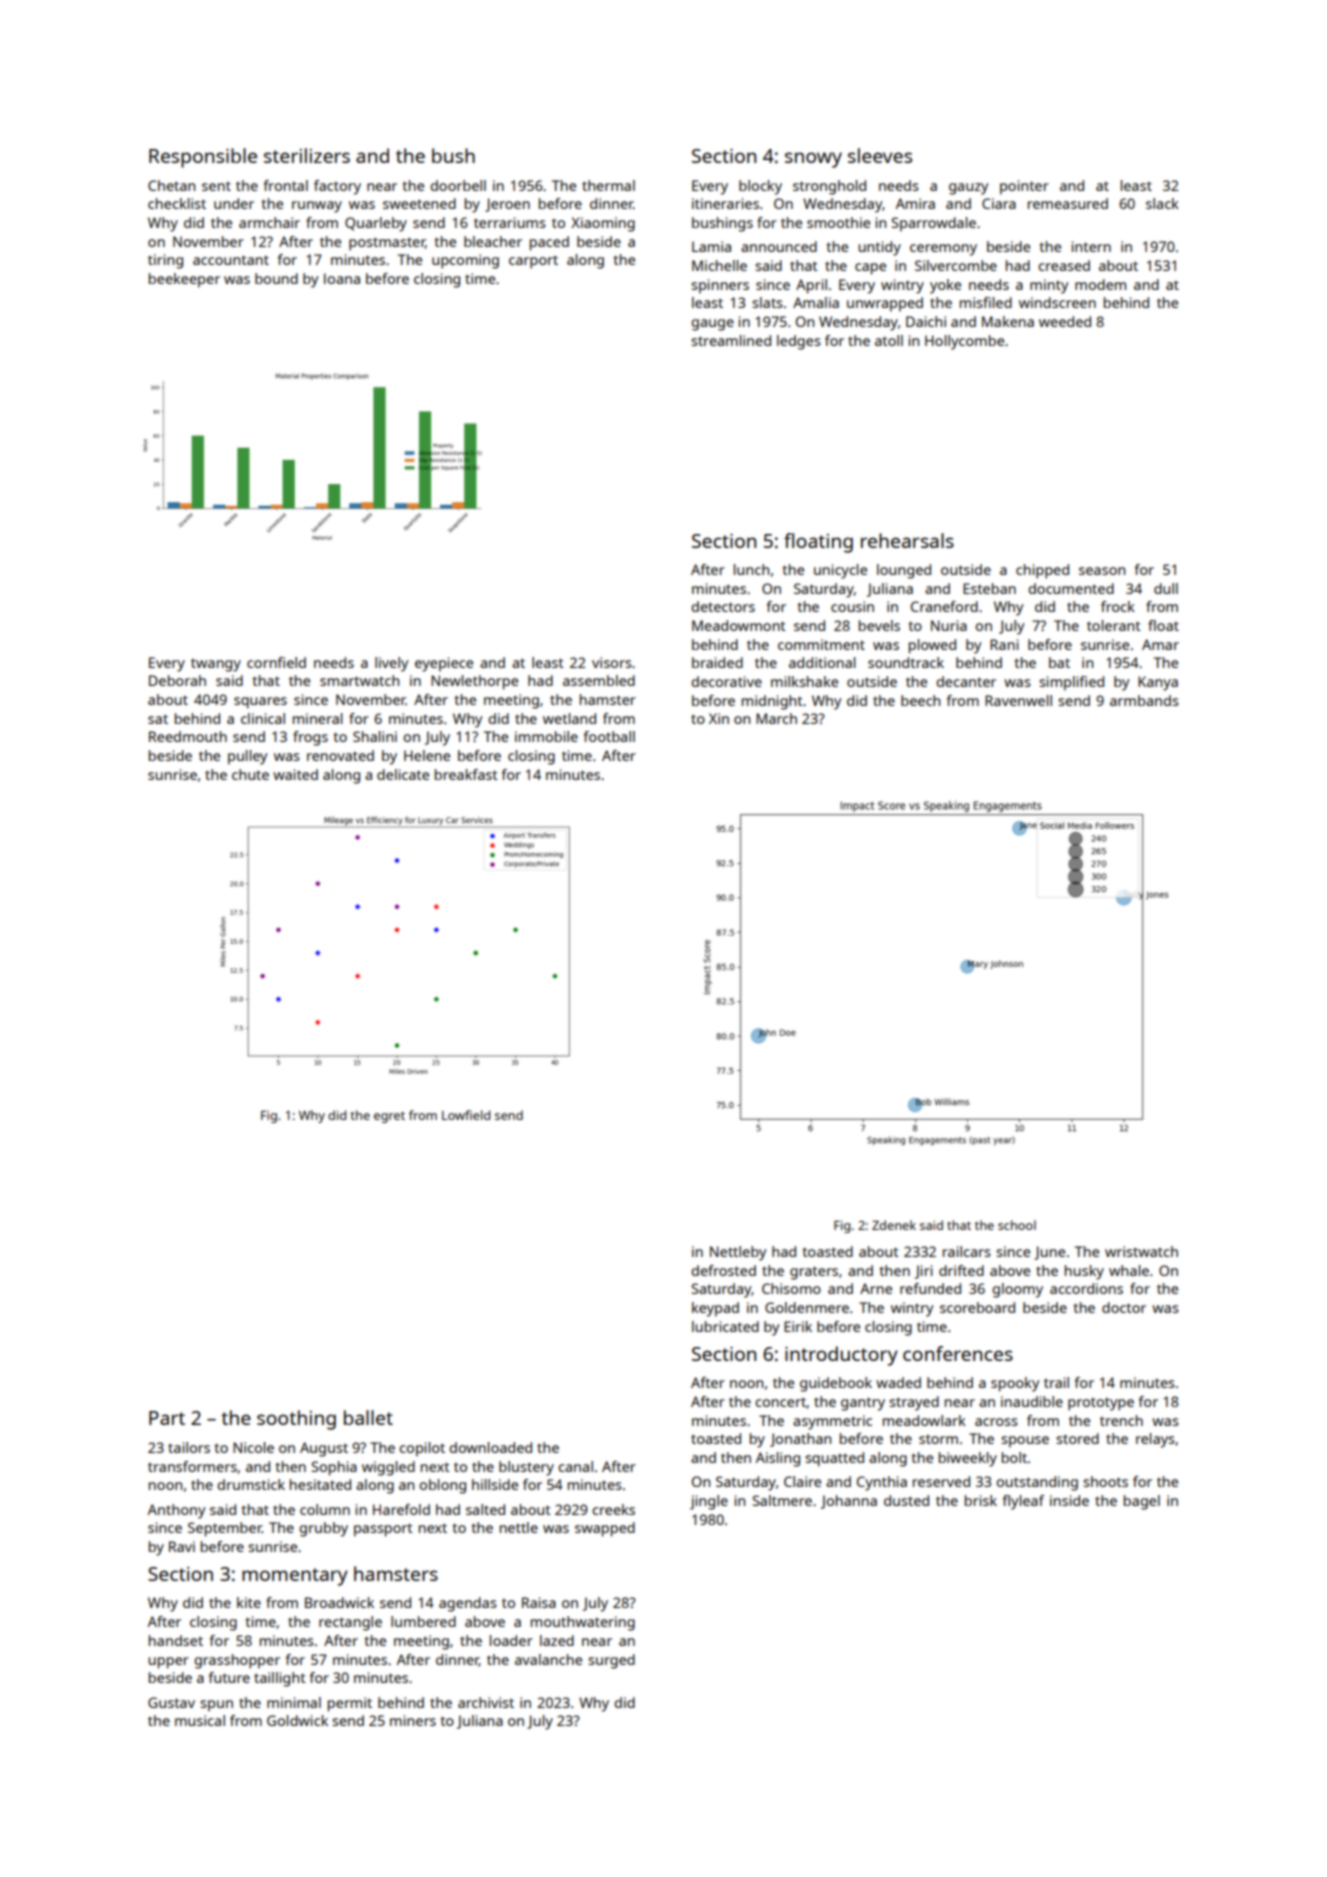 The width and height of the screenshot is (1327, 1877). What do you see at coordinates (967, 1251) in the screenshot?
I see `railcars` at bounding box center [967, 1251].
